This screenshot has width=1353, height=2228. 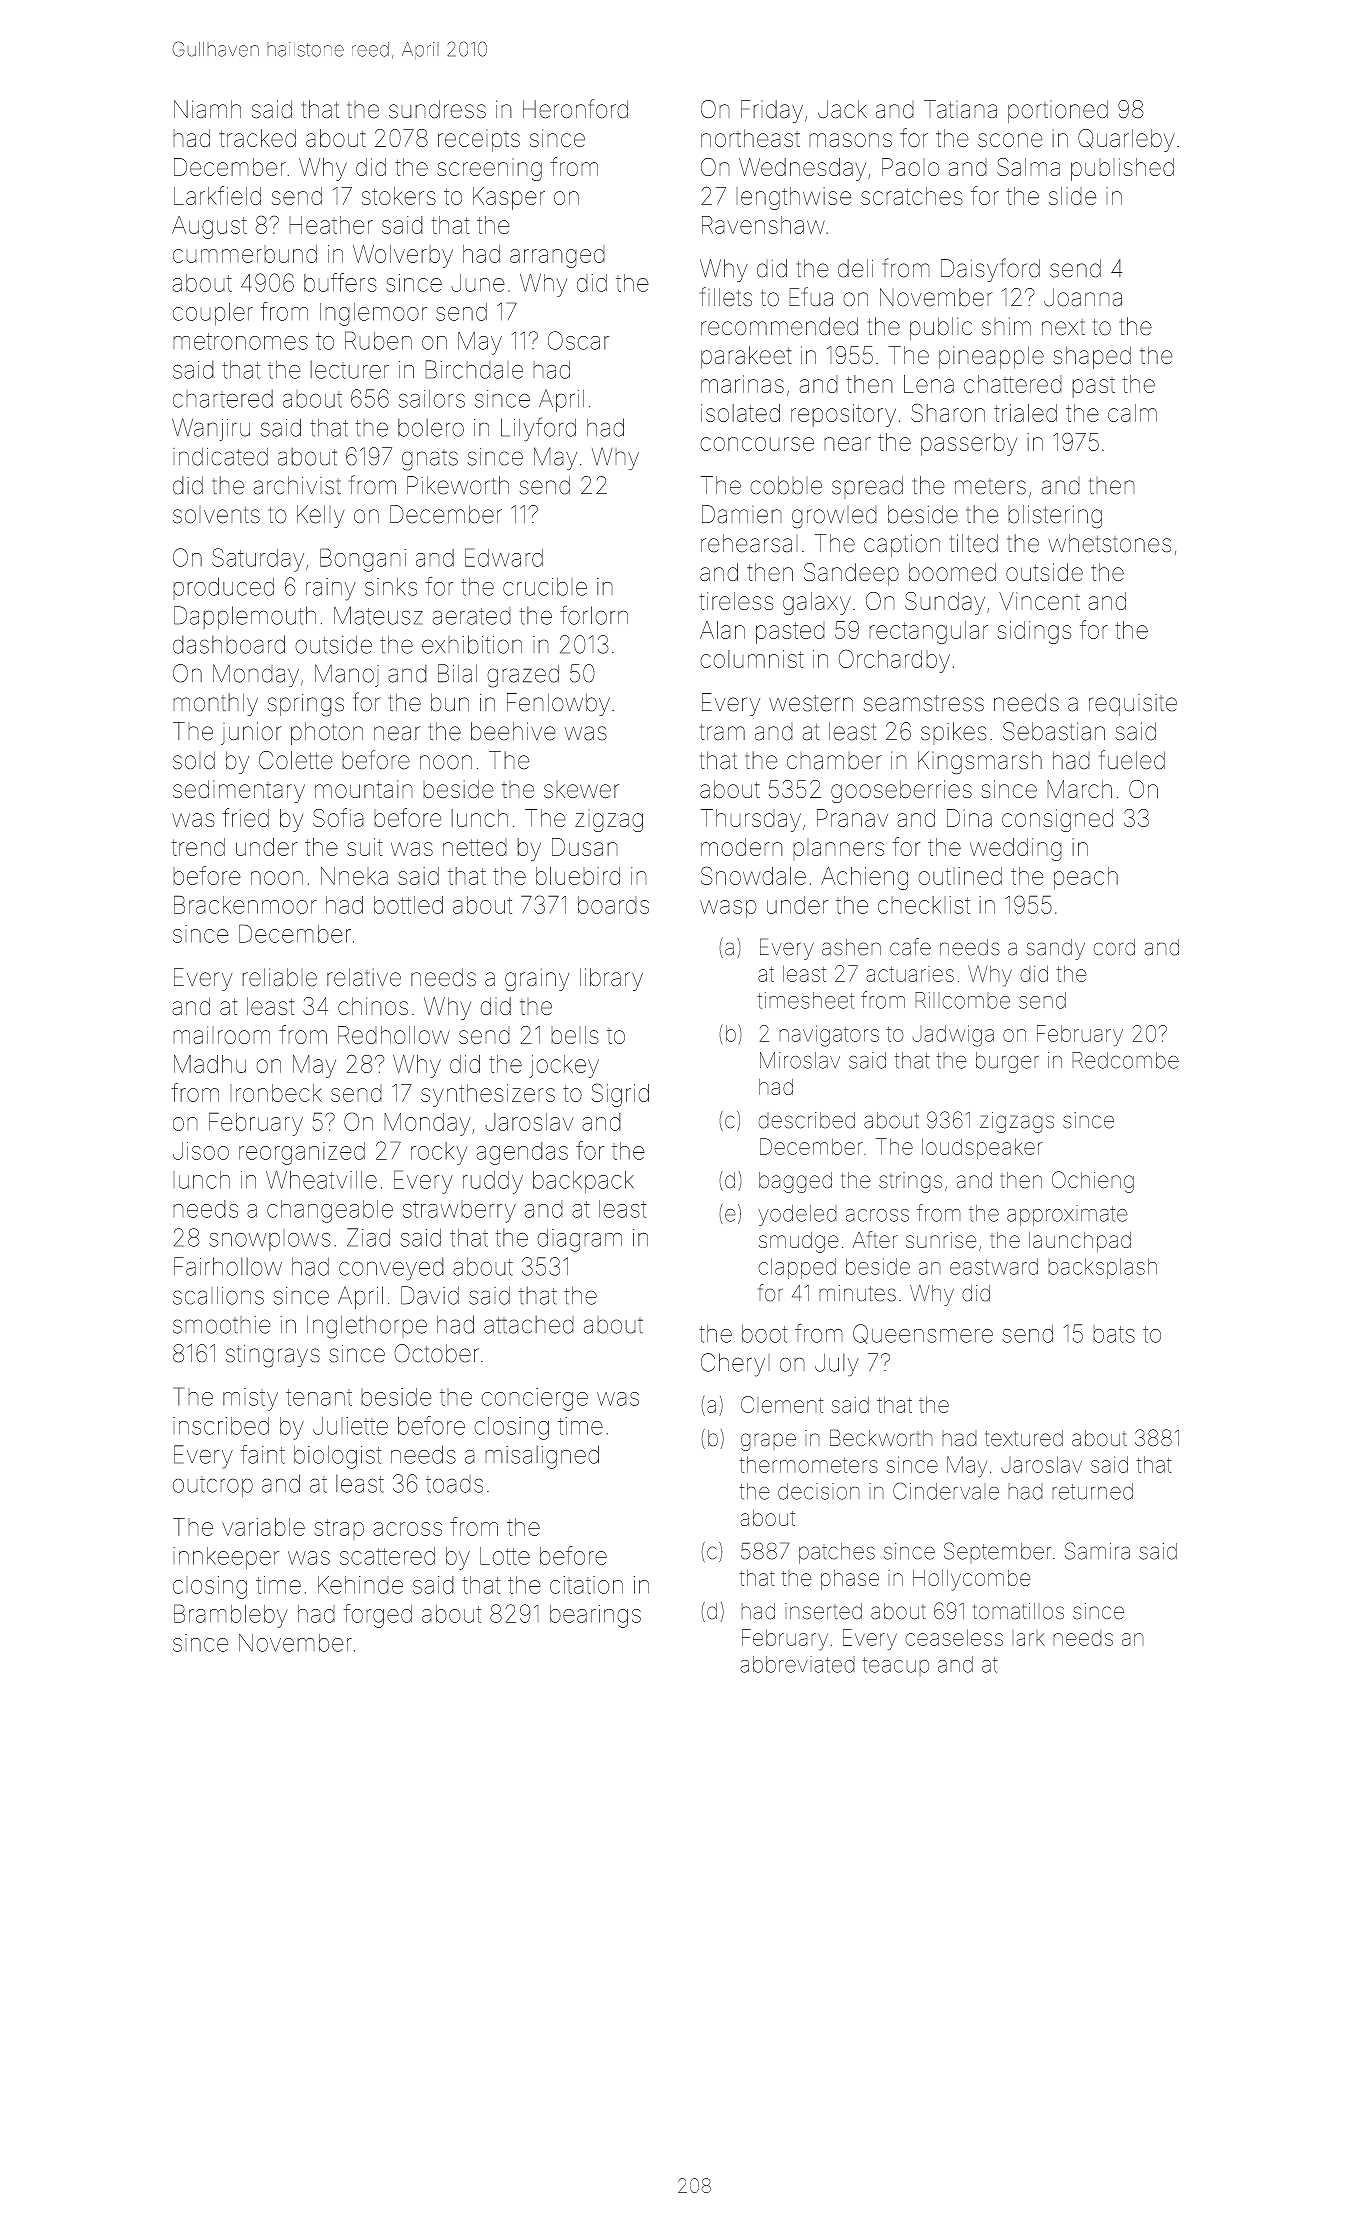 What do you see at coordinates (1024, 1438) in the screenshot?
I see `textured` at bounding box center [1024, 1438].
